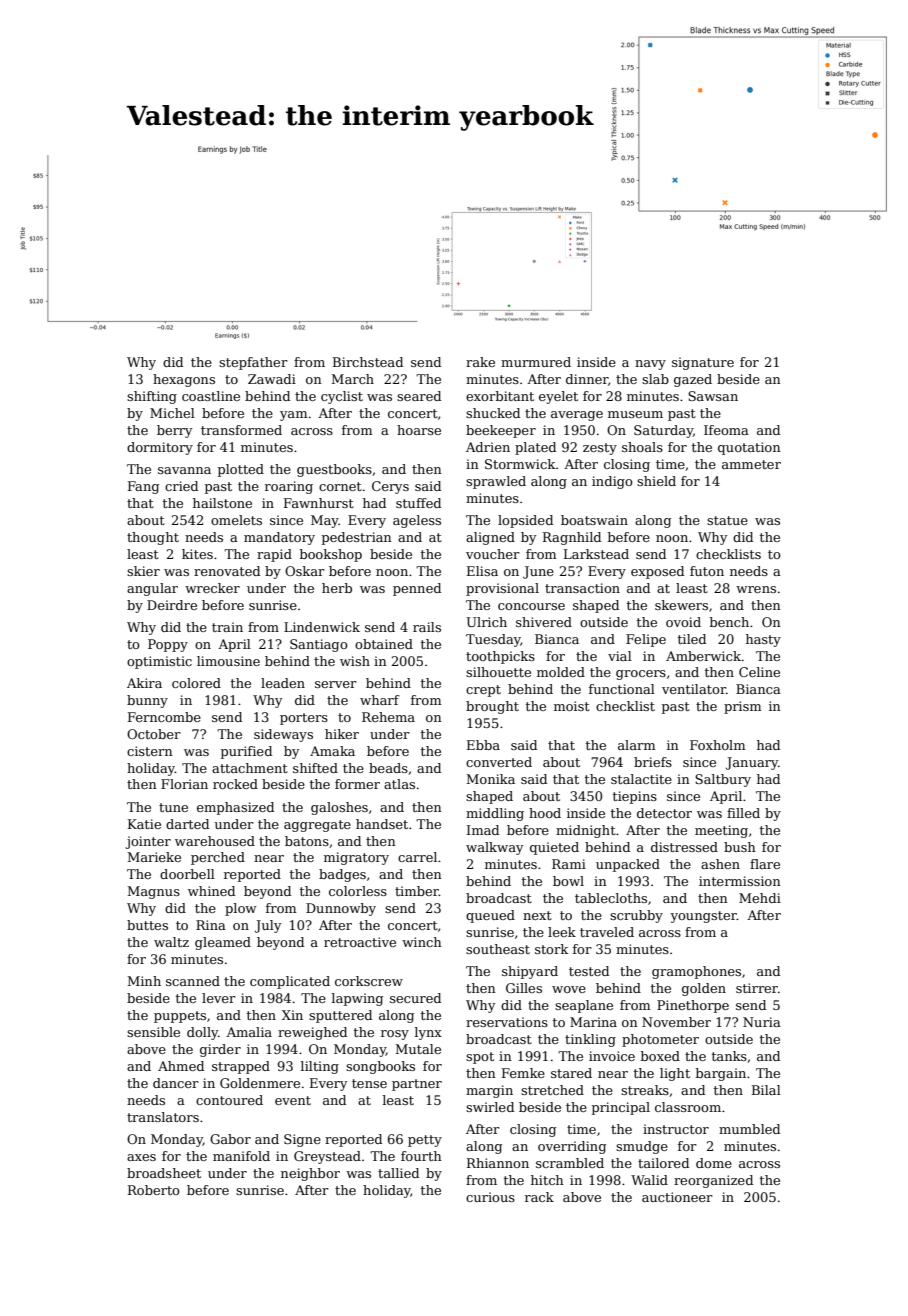 This document has height=1316, width=908. I want to click on shifting, so click(152, 397).
